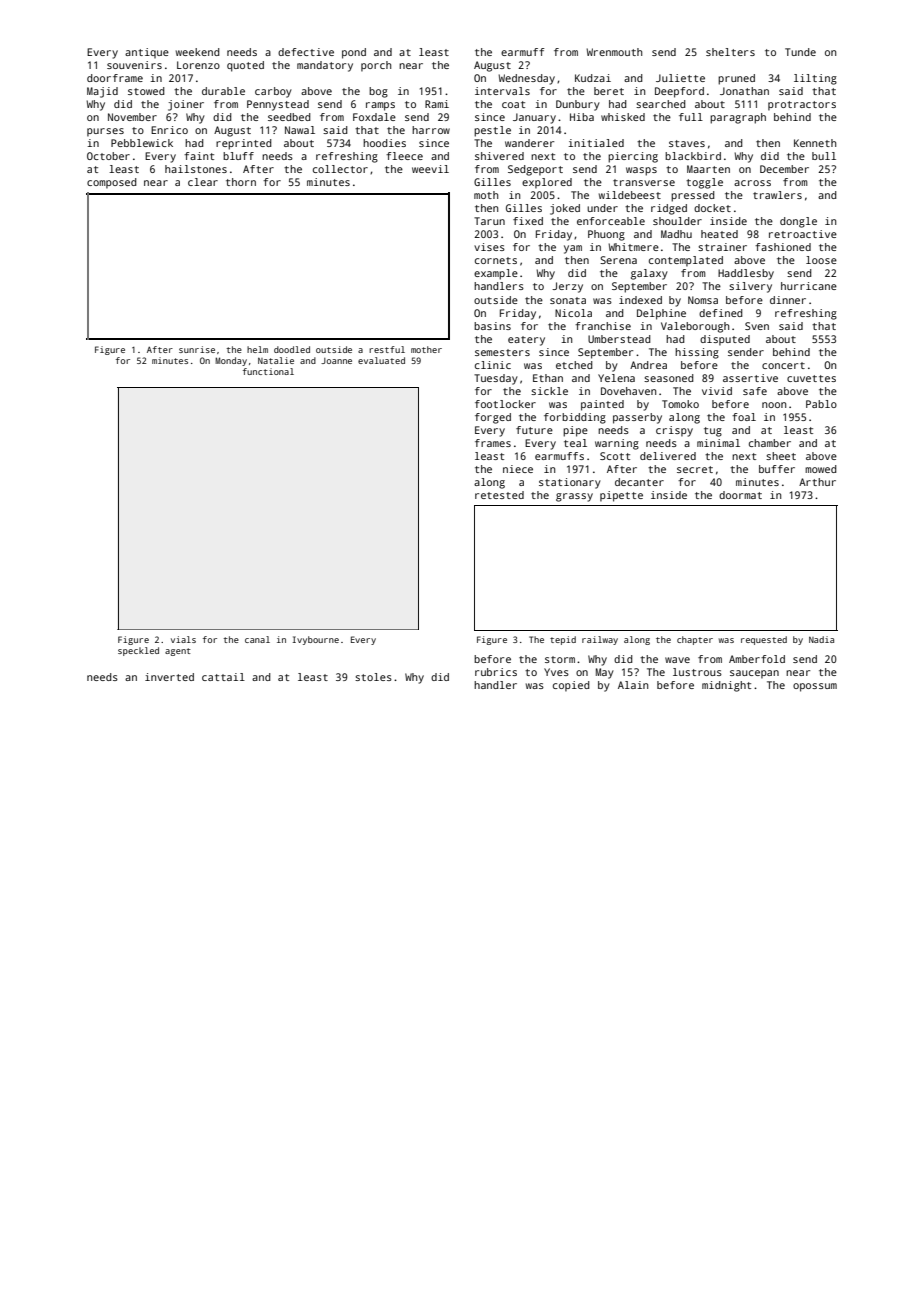 Image resolution: width=924 pixels, height=1308 pixels. I want to click on passerby, so click(637, 418).
